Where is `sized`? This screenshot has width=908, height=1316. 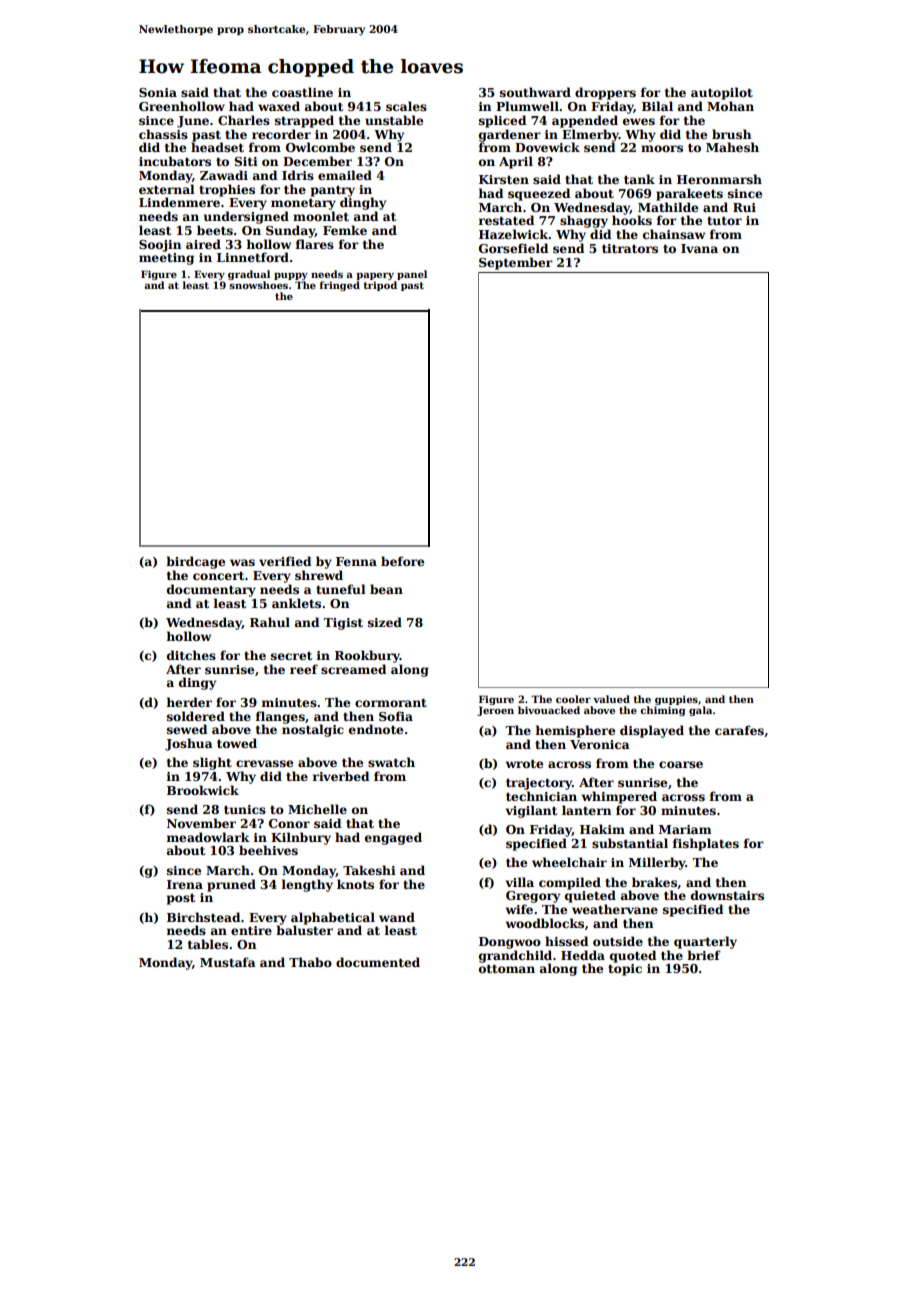
sized is located at coordinates (385, 622).
